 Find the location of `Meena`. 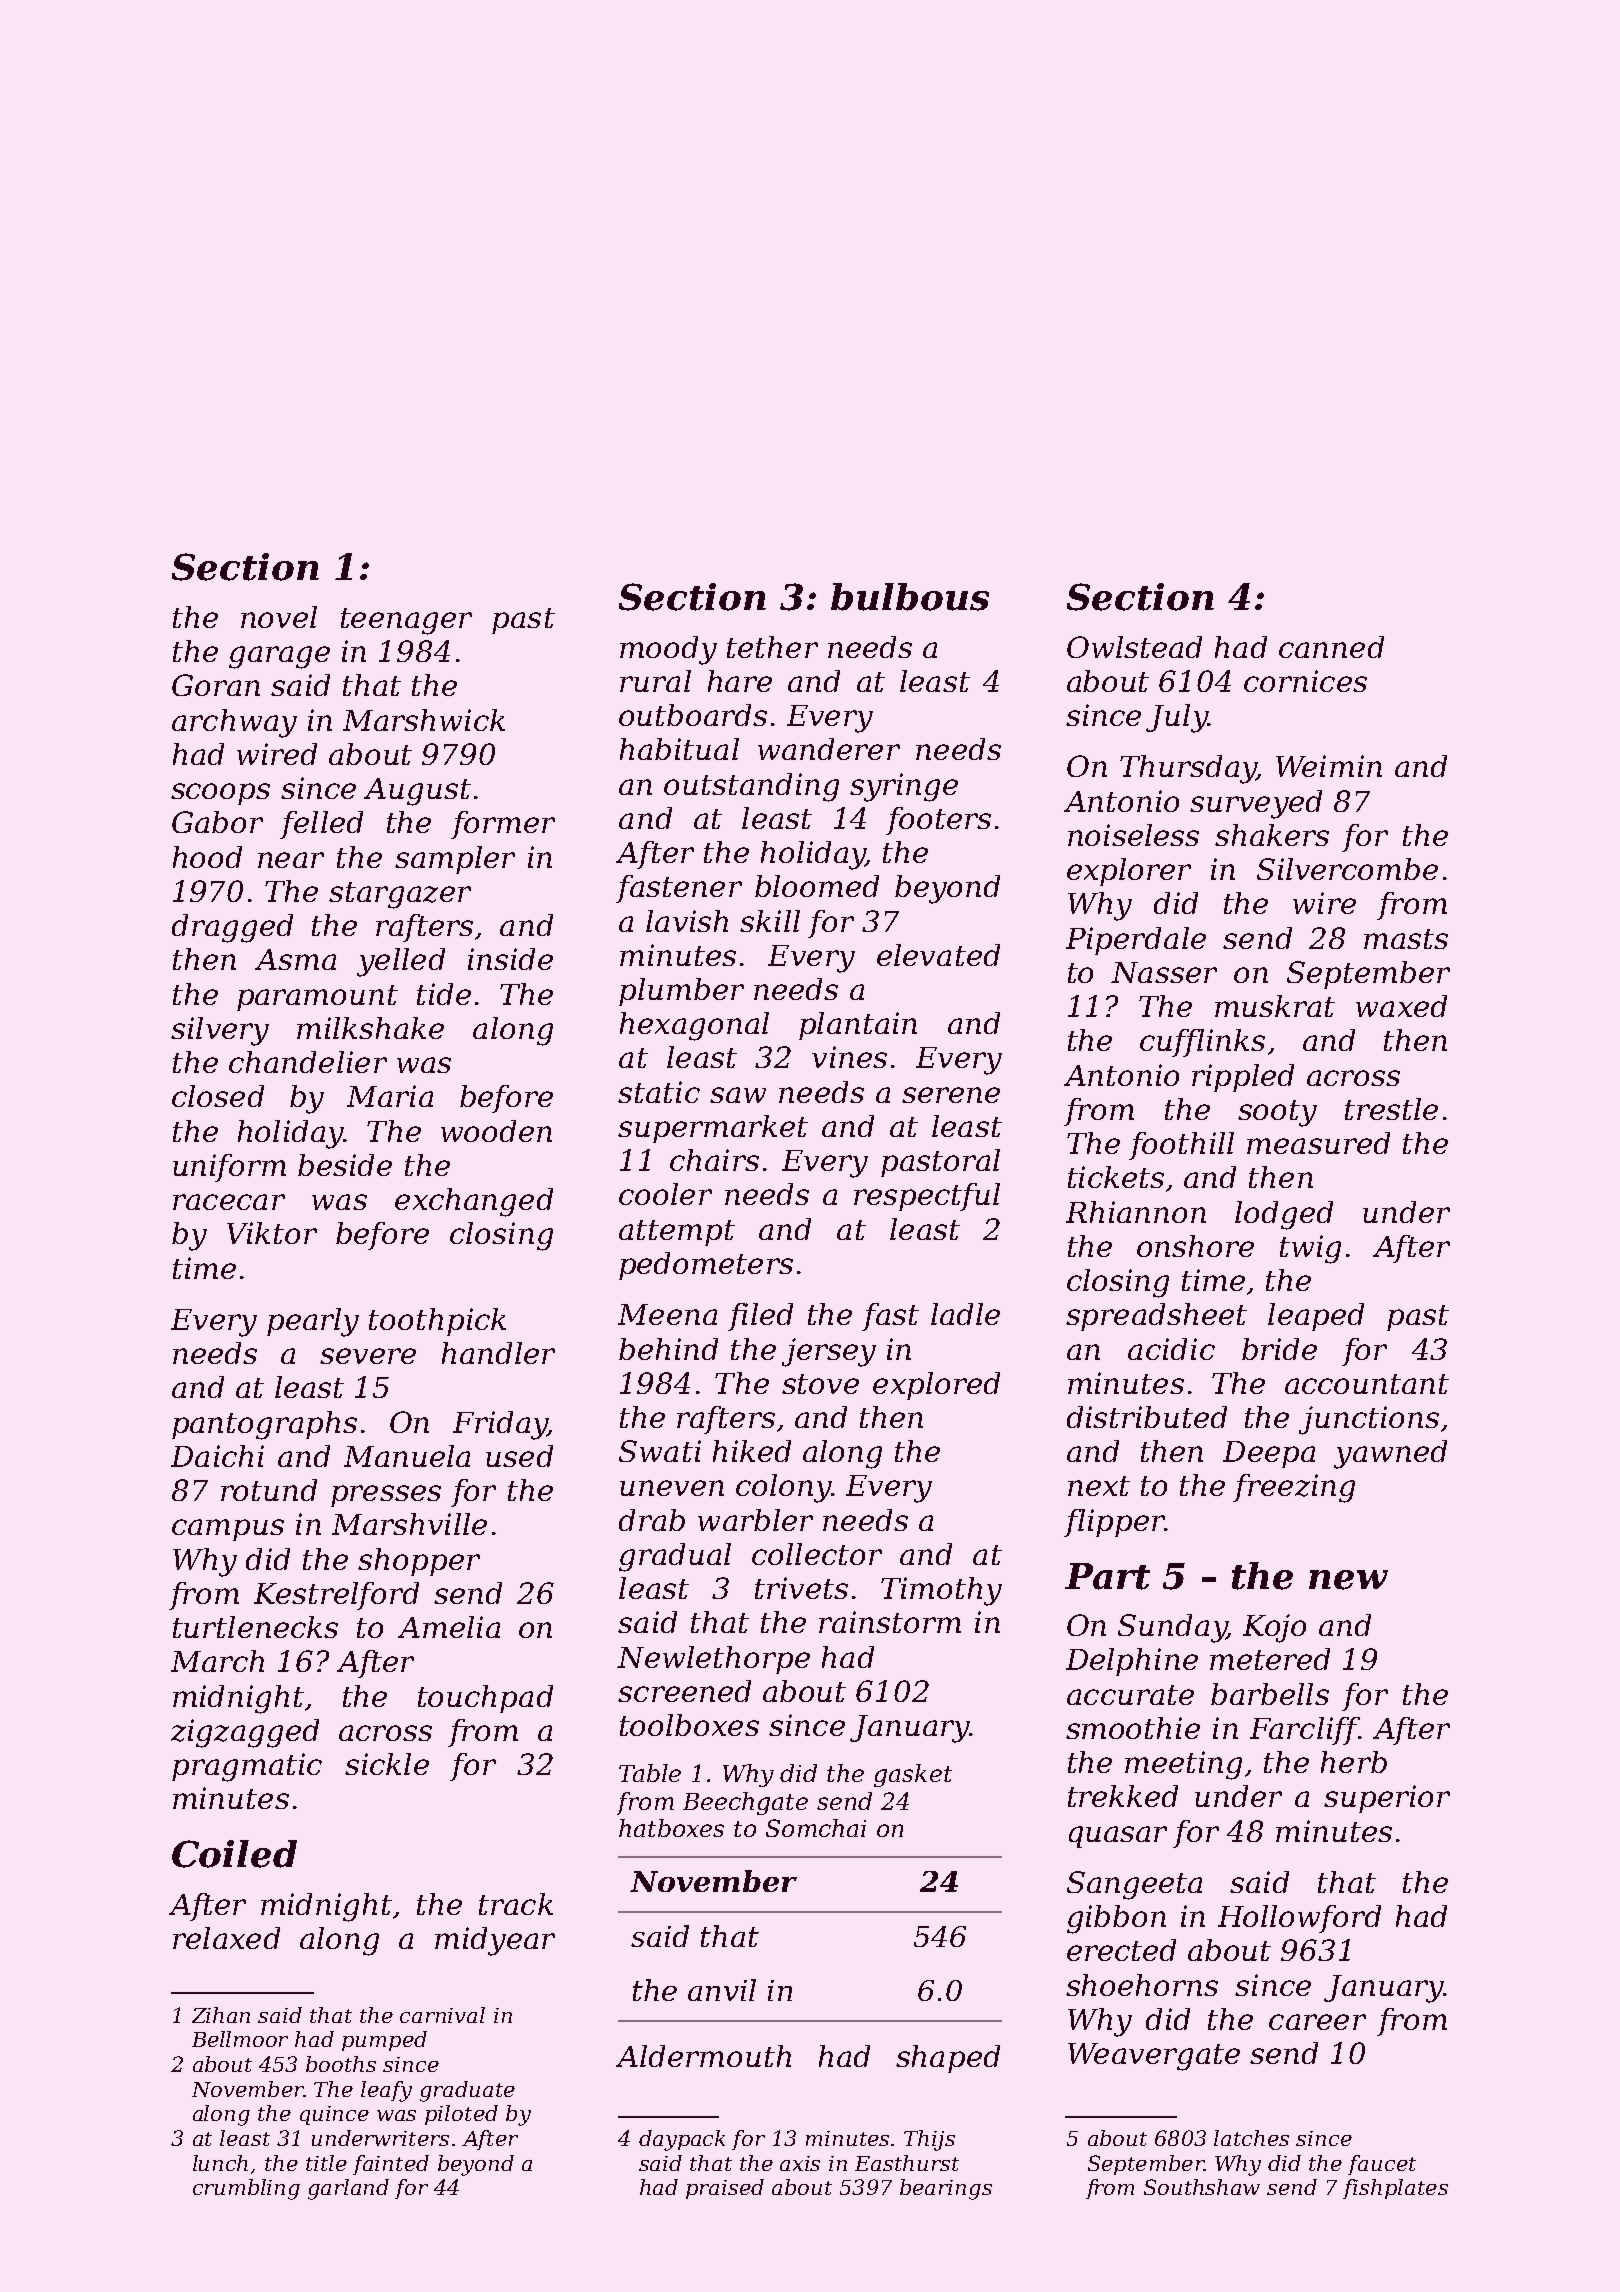

Meena is located at coordinates (667, 1314).
